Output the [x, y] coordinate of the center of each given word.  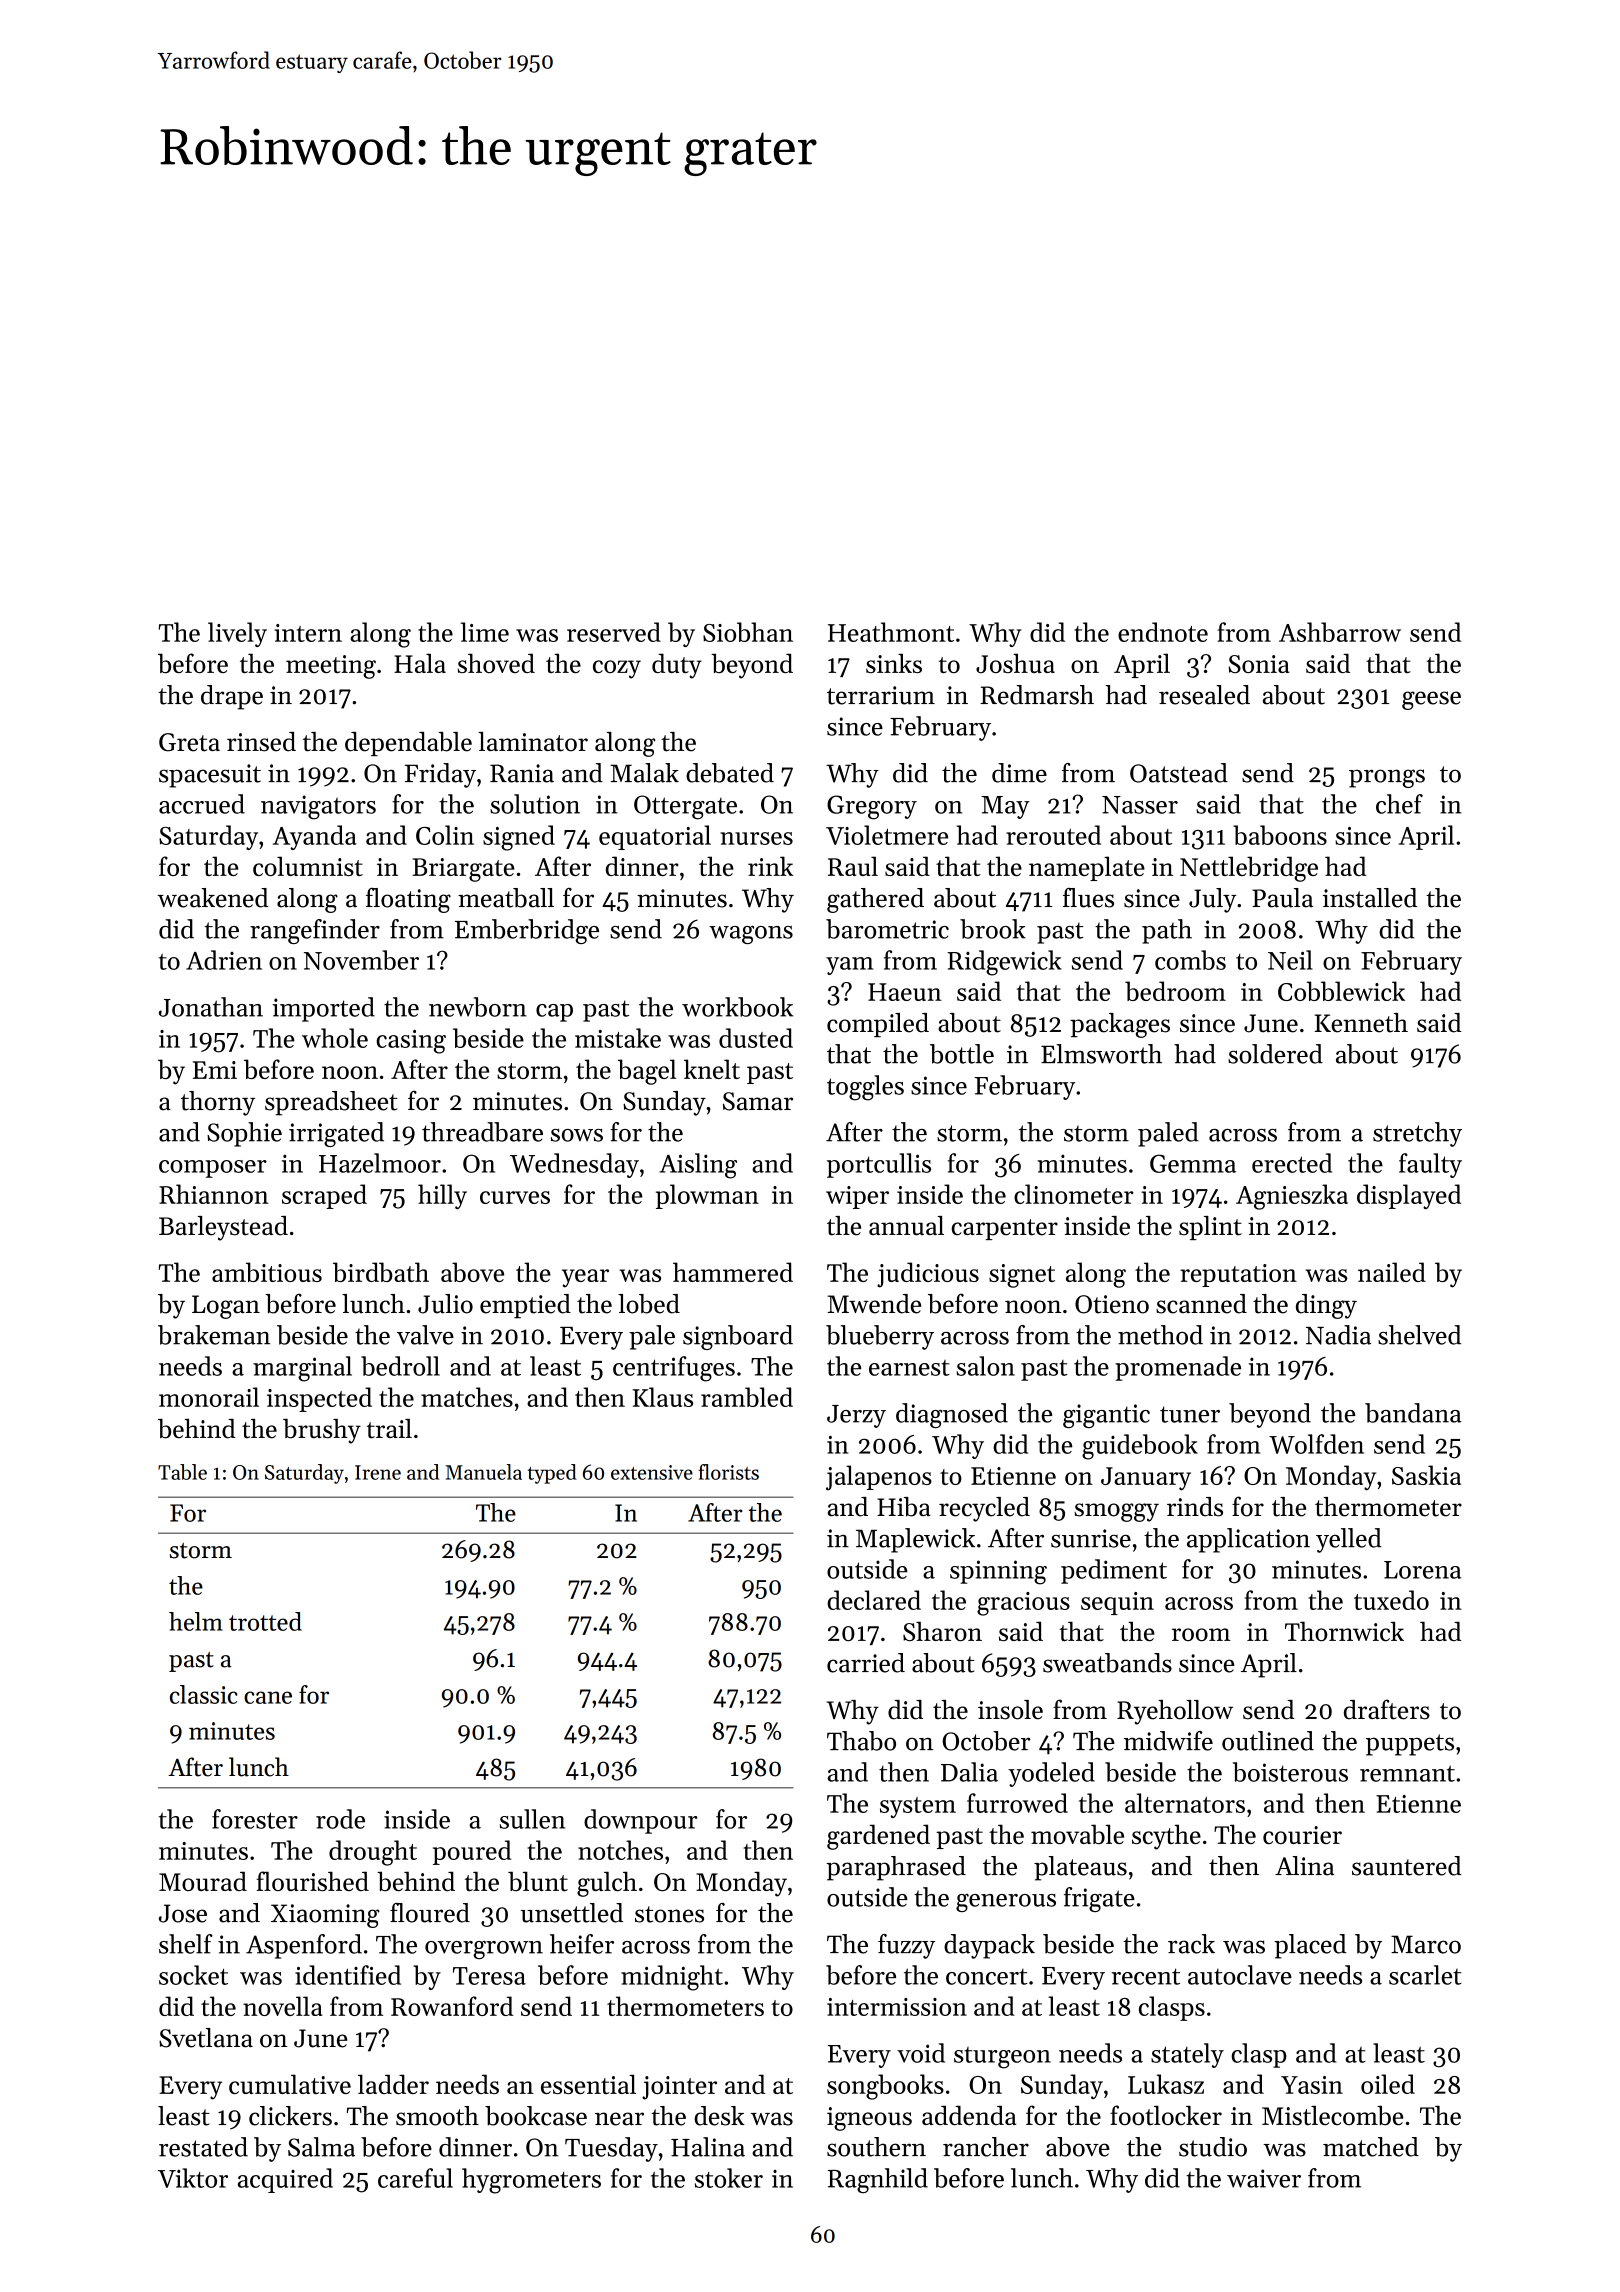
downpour [641, 1821]
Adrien [224, 960]
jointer [679, 2088]
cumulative [290, 2084]
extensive [652, 1472]
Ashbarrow [1340, 632]
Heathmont [891, 632]
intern [308, 633]
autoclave [1240, 1975]
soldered [1275, 1054]
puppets [1410, 1745]
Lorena [1422, 1570]
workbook [737, 1007]
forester [255, 1819]
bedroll [400, 1366]
